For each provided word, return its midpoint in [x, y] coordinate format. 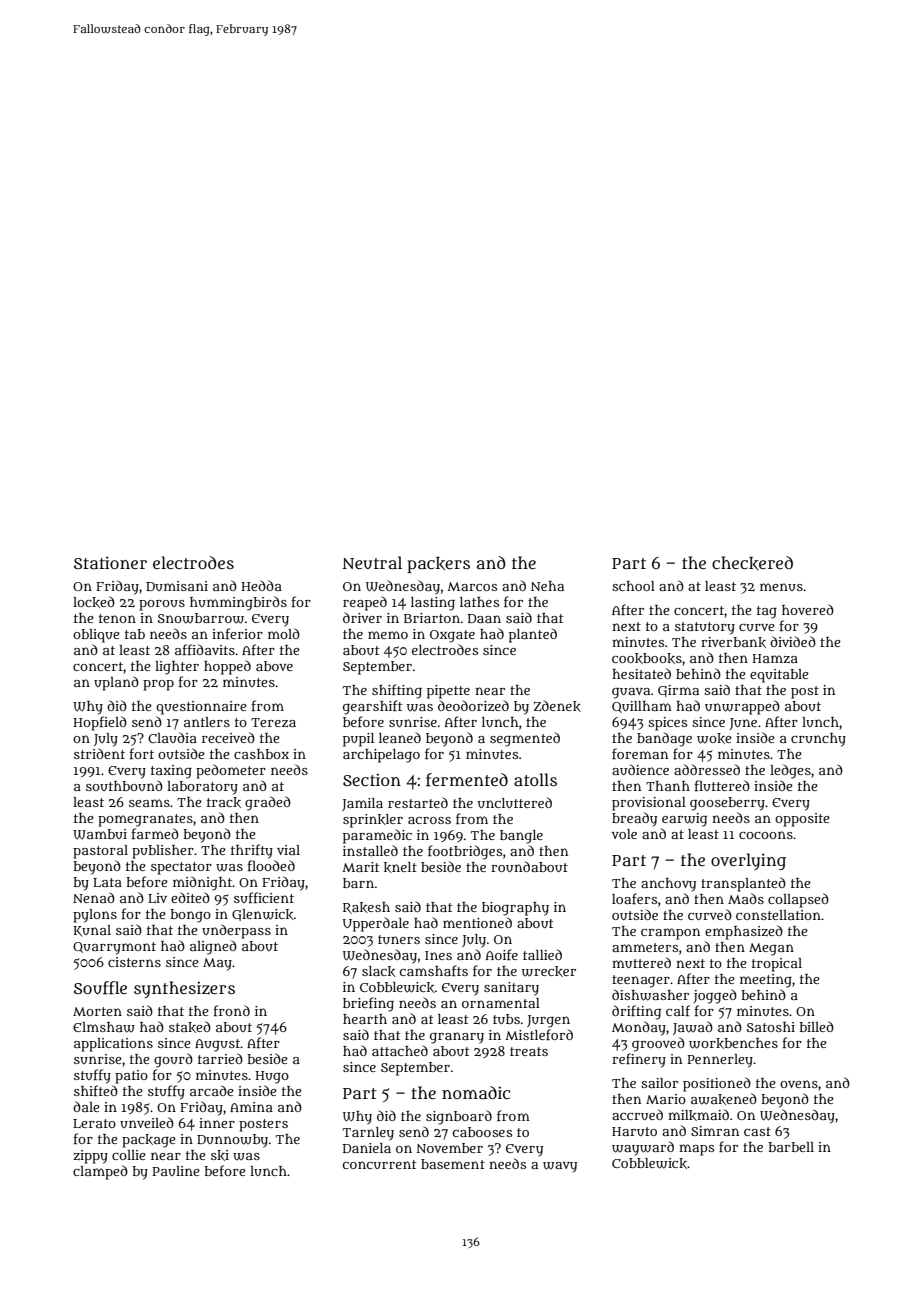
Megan [771, 949]
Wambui [100, 834]
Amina [251, 1107]
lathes [479, 602]
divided [793, 641]
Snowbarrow [201, 618]
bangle [521, 837]
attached [400, 1050]
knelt [400, 867]
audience [640, 769]
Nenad [94, 897]
